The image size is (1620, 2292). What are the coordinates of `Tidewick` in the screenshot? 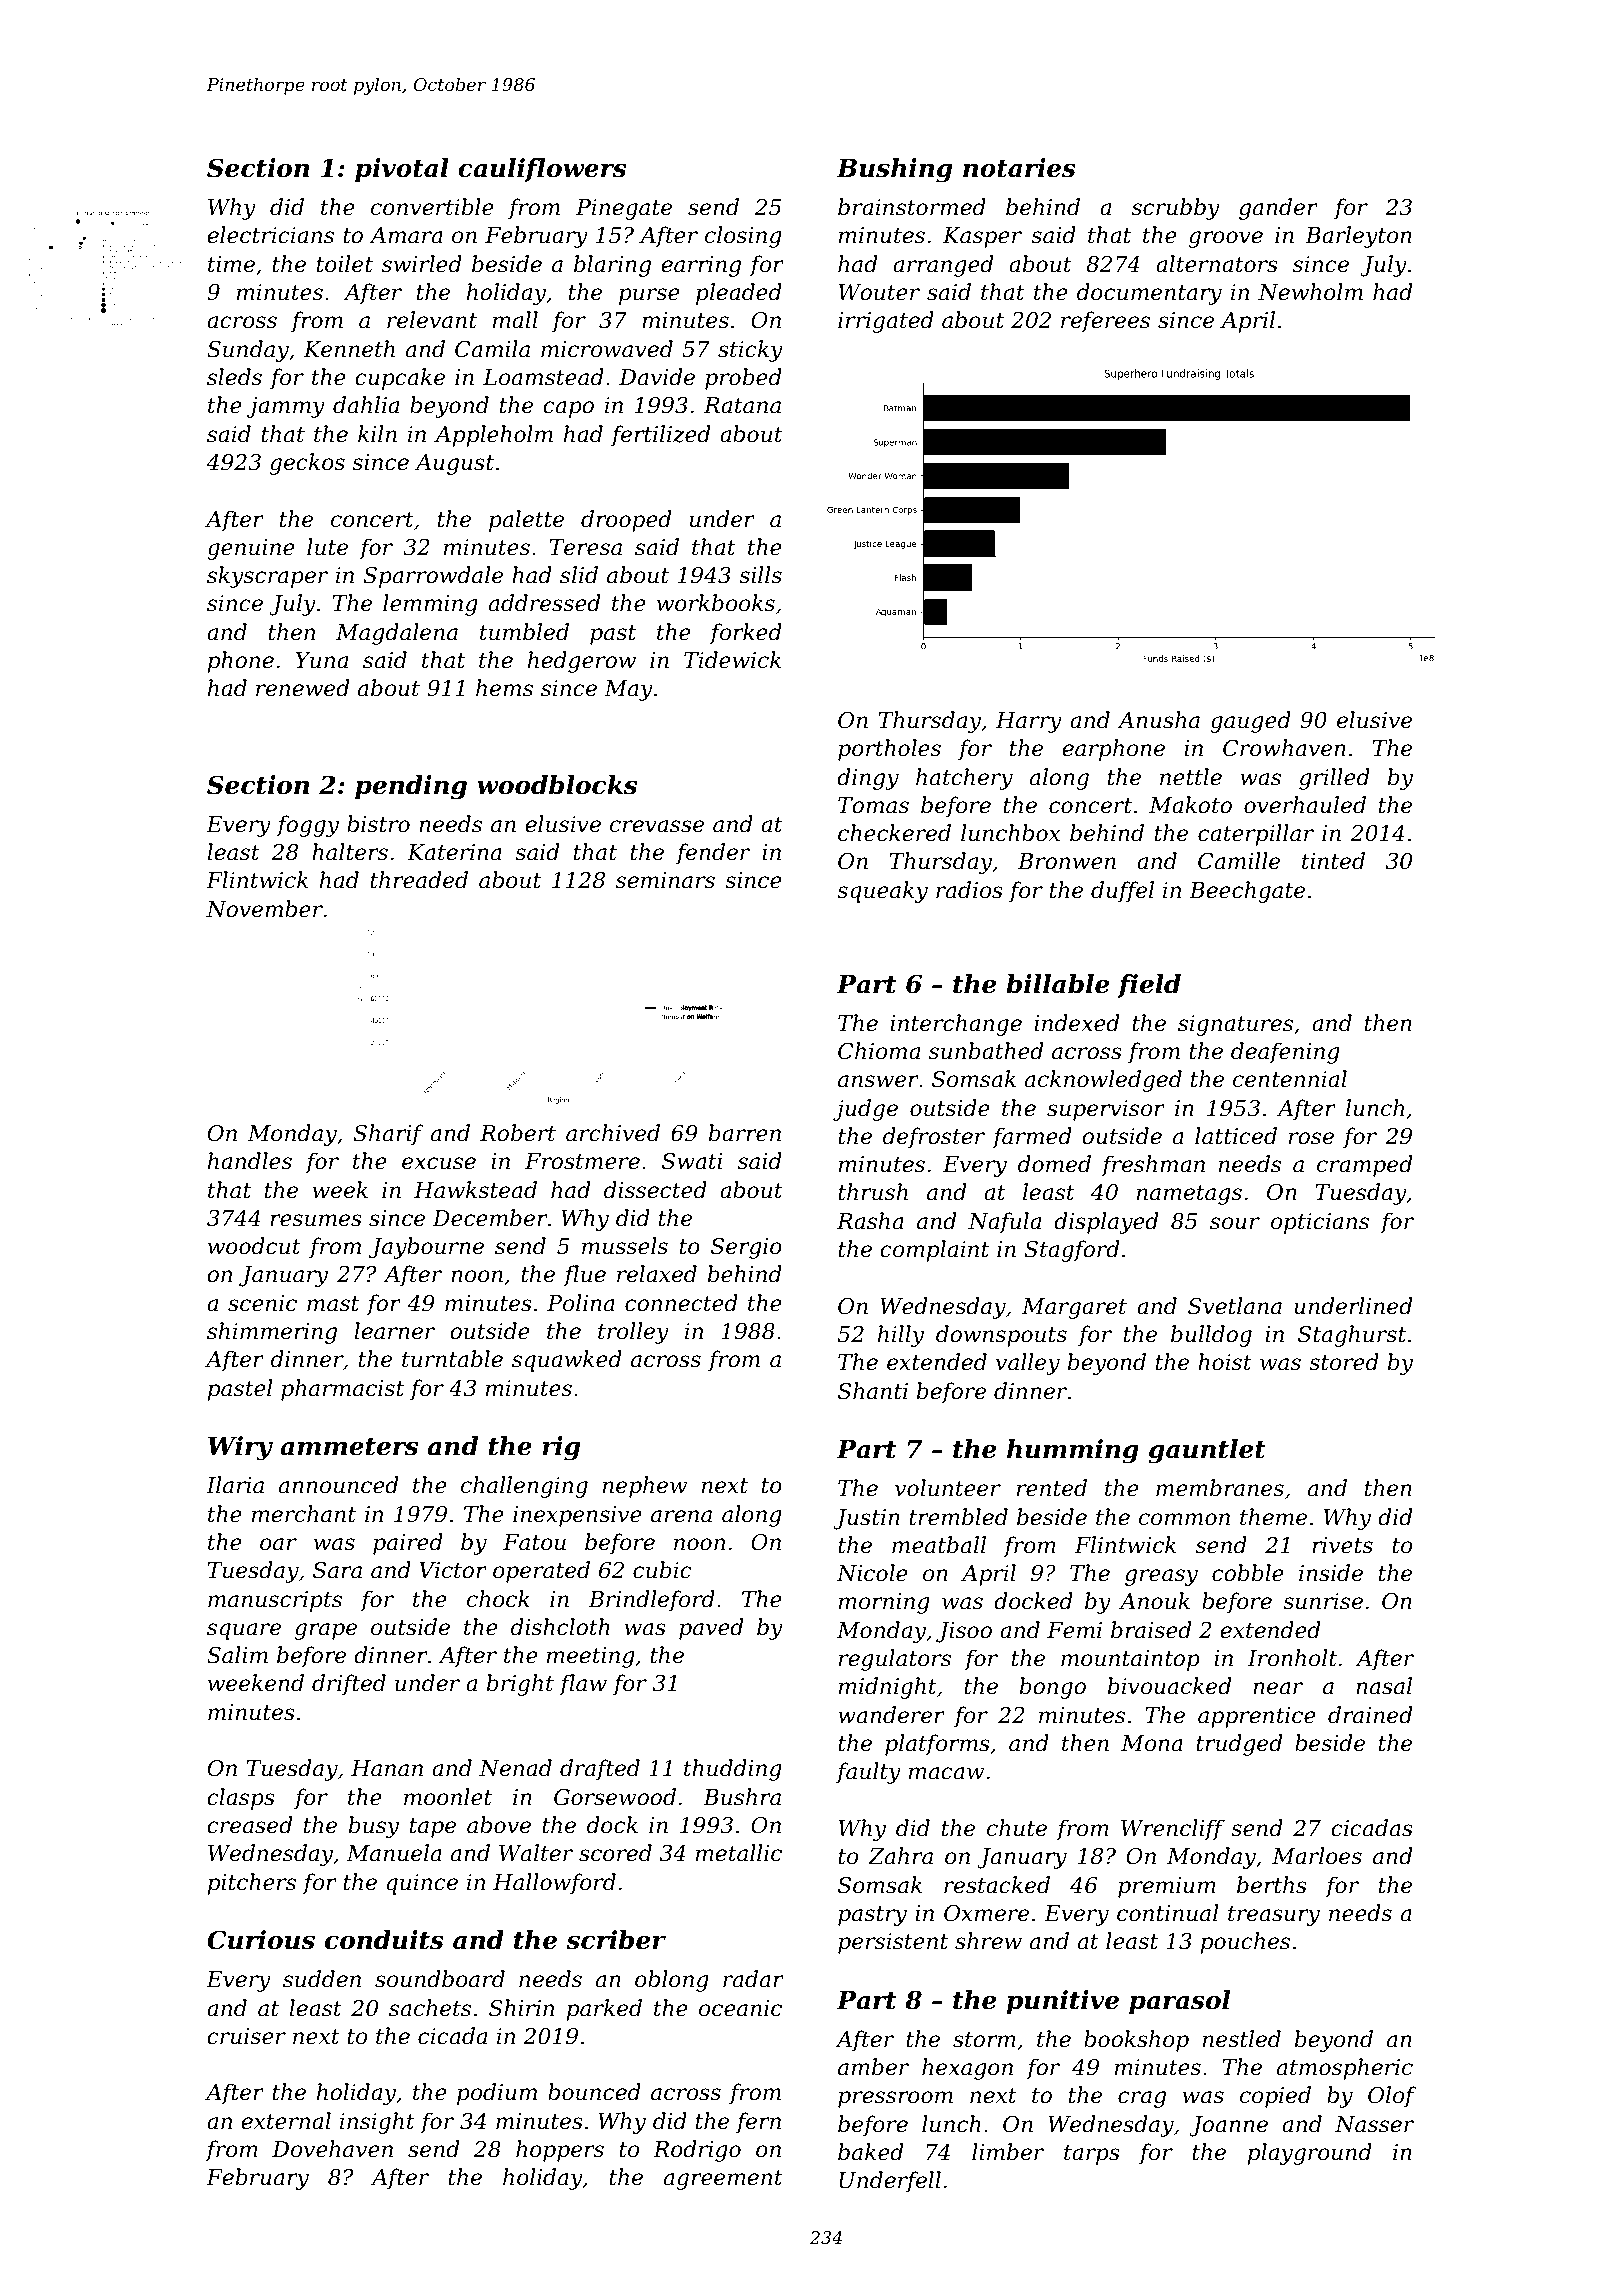 It's located at (732, 660).
